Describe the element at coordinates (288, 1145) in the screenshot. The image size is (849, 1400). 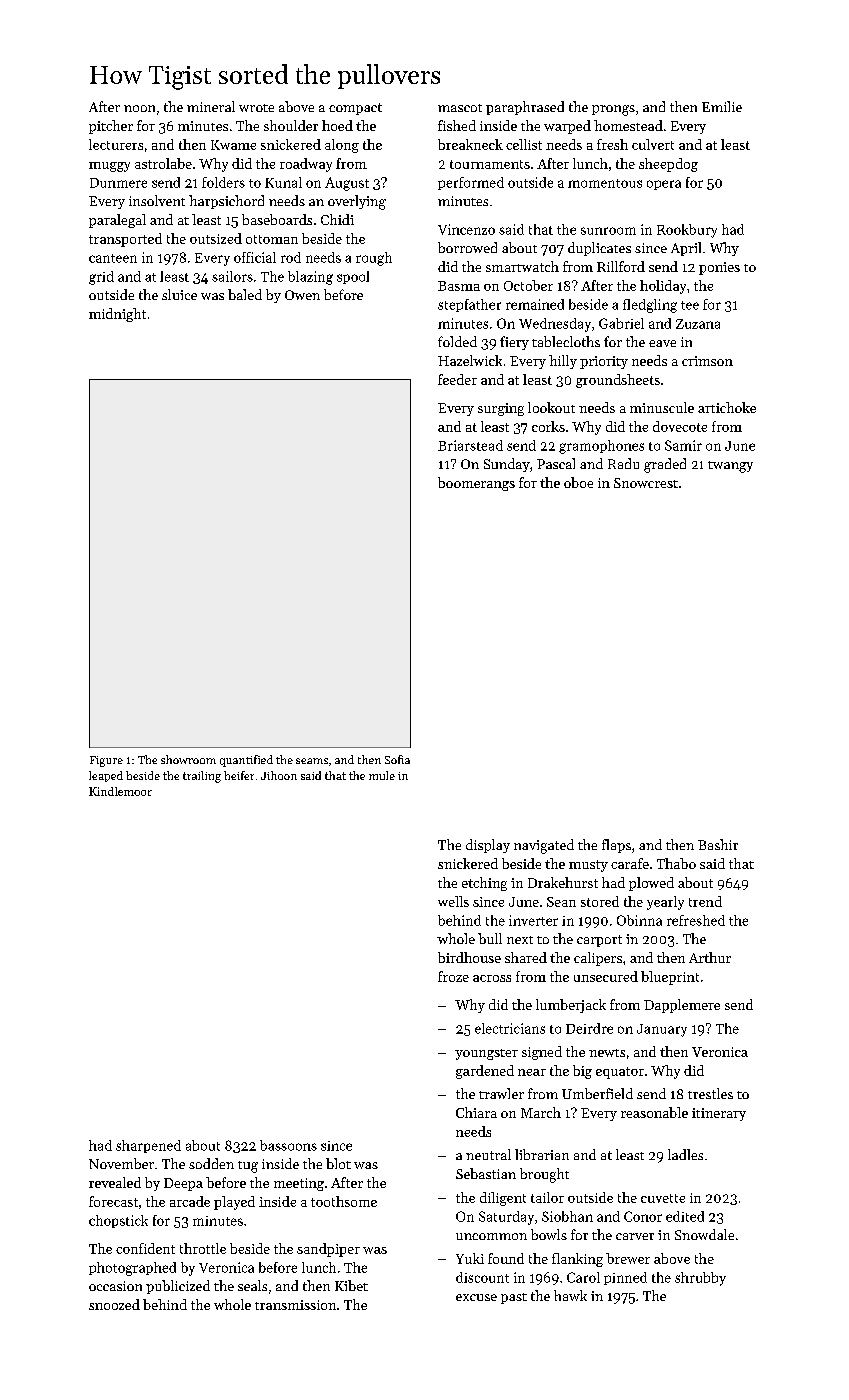
I see `bassoons` at that location.
